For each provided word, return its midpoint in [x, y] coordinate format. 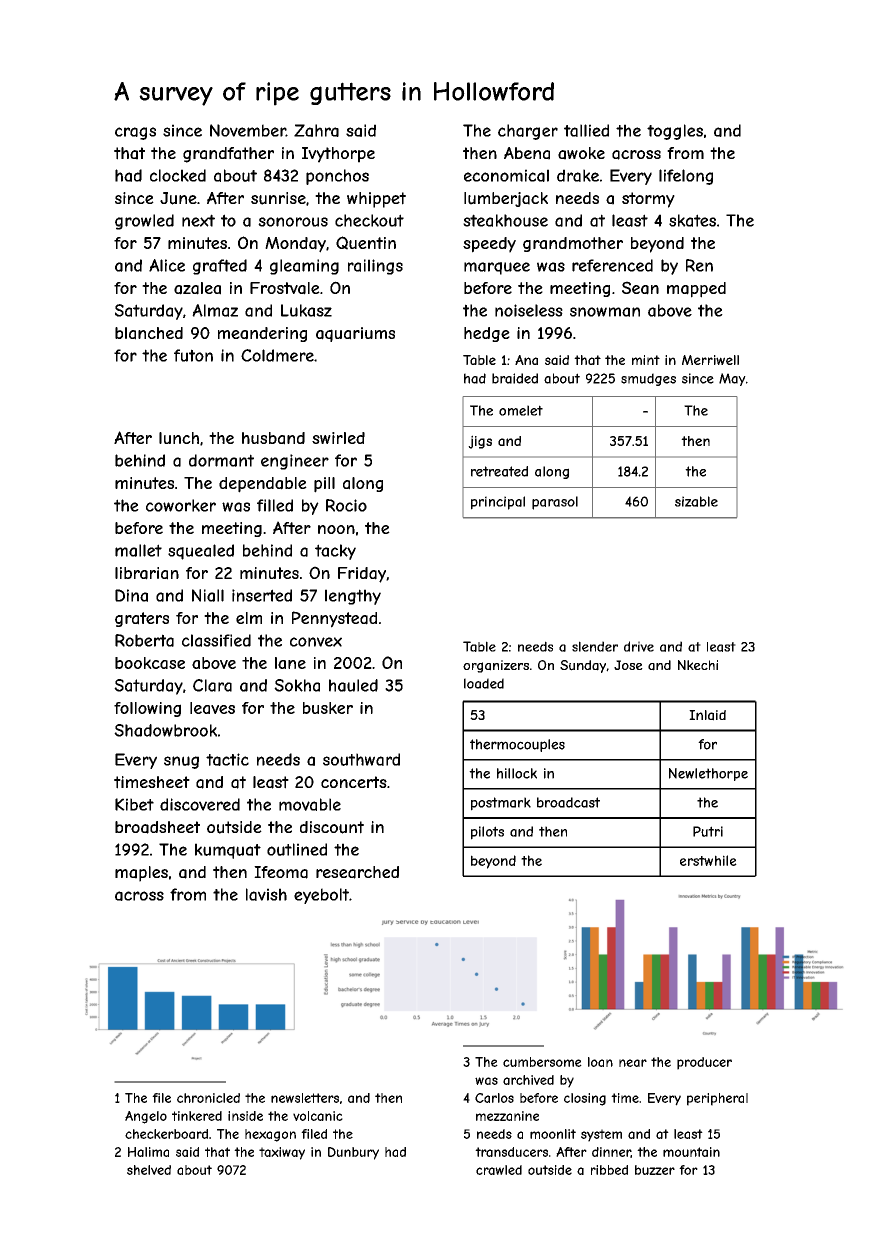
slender [595, 646]
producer [704, 1063]
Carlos [494, 1098]
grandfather [228, 155]
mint [646, 360]
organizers [496, 666]
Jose [628, 665]
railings [375, 267]
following [147, 709]
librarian [147, 573]
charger [528, 132]
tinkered [197, 1116]
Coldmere [277, 355]
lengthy [353, 597]
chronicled [208, 1098]
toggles [675, 132]
